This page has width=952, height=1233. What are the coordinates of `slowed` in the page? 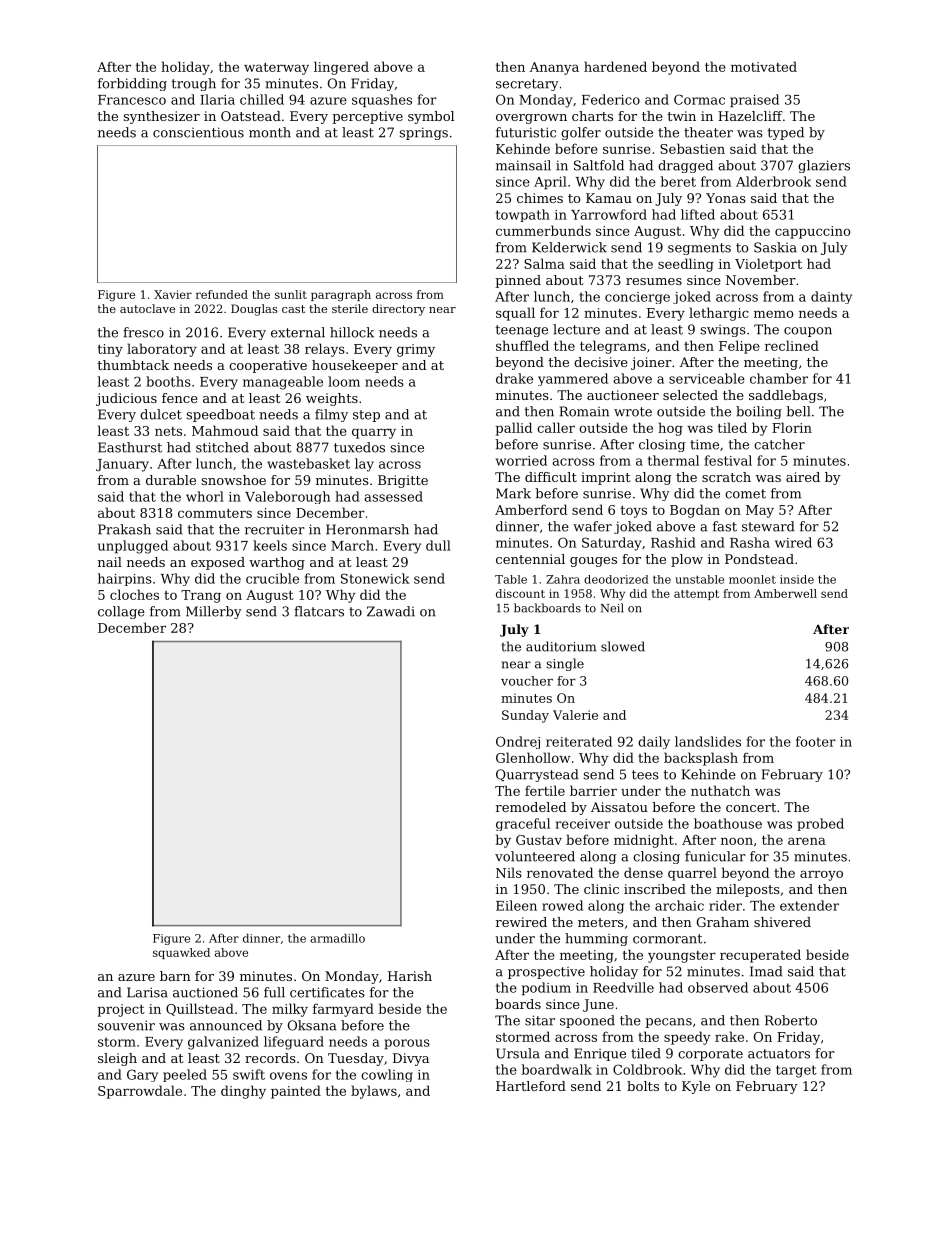 It's located at (623, 646).
